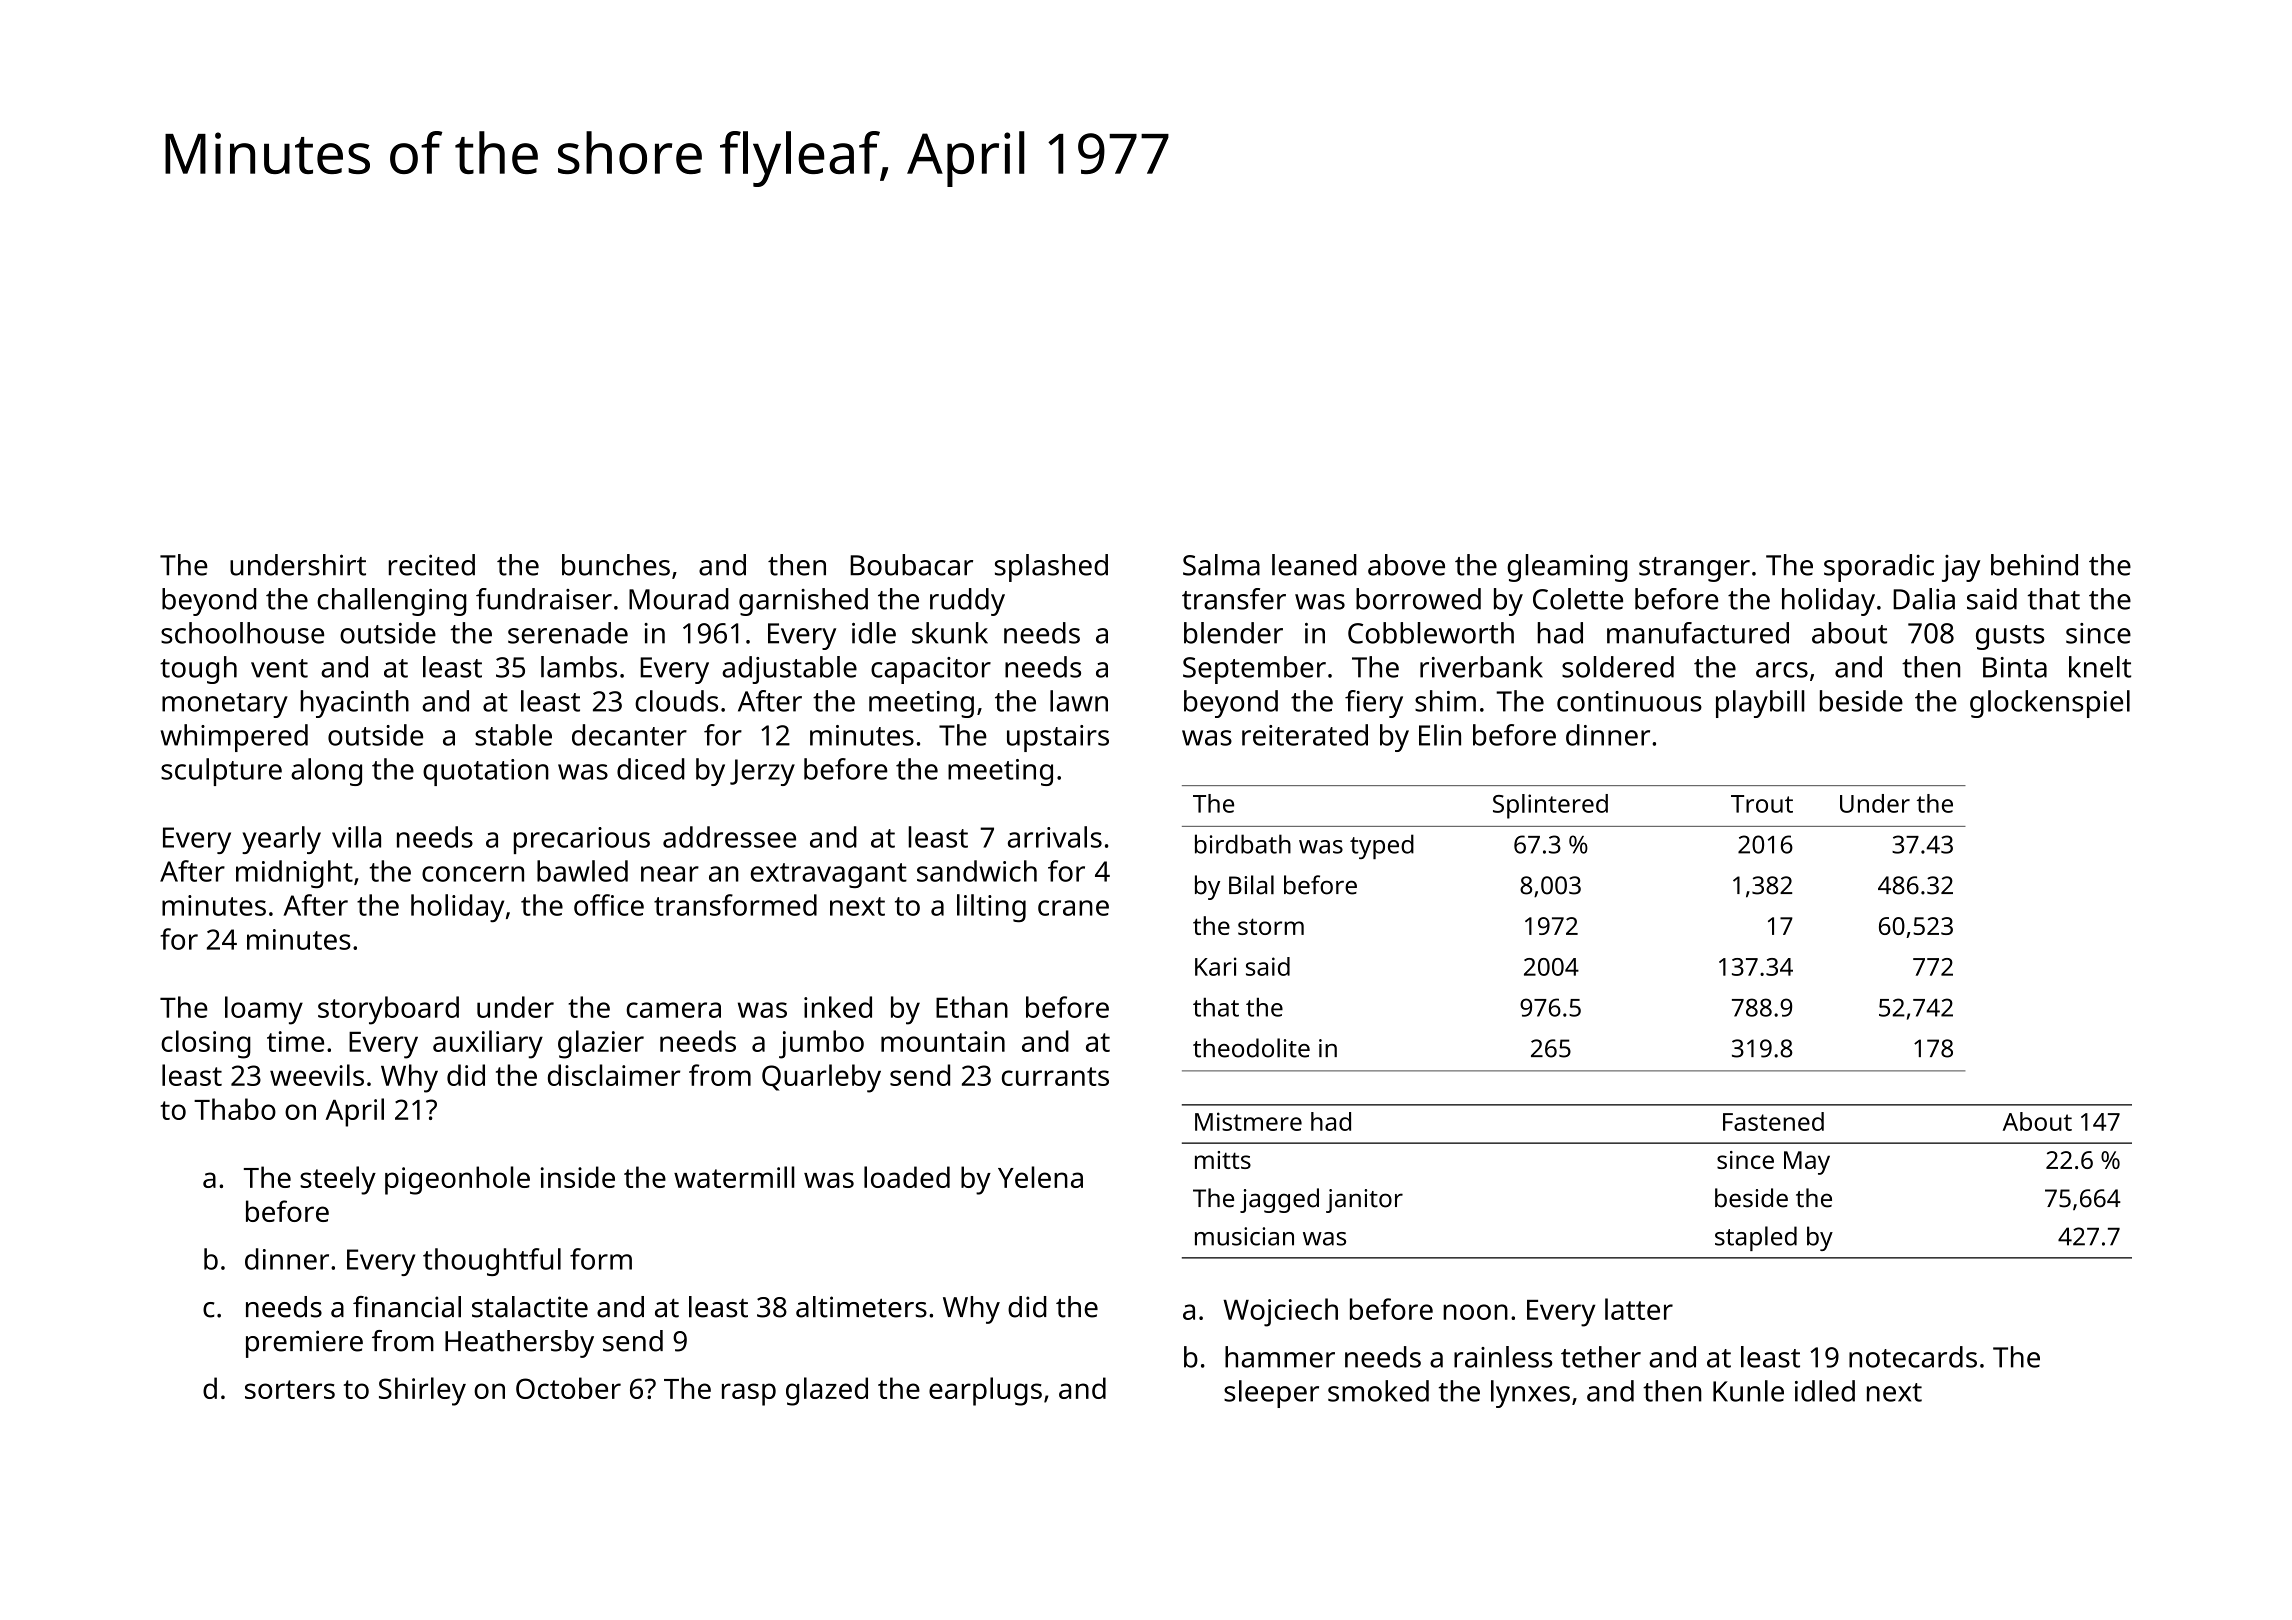  I want to click on tough, so click(198, 670).
